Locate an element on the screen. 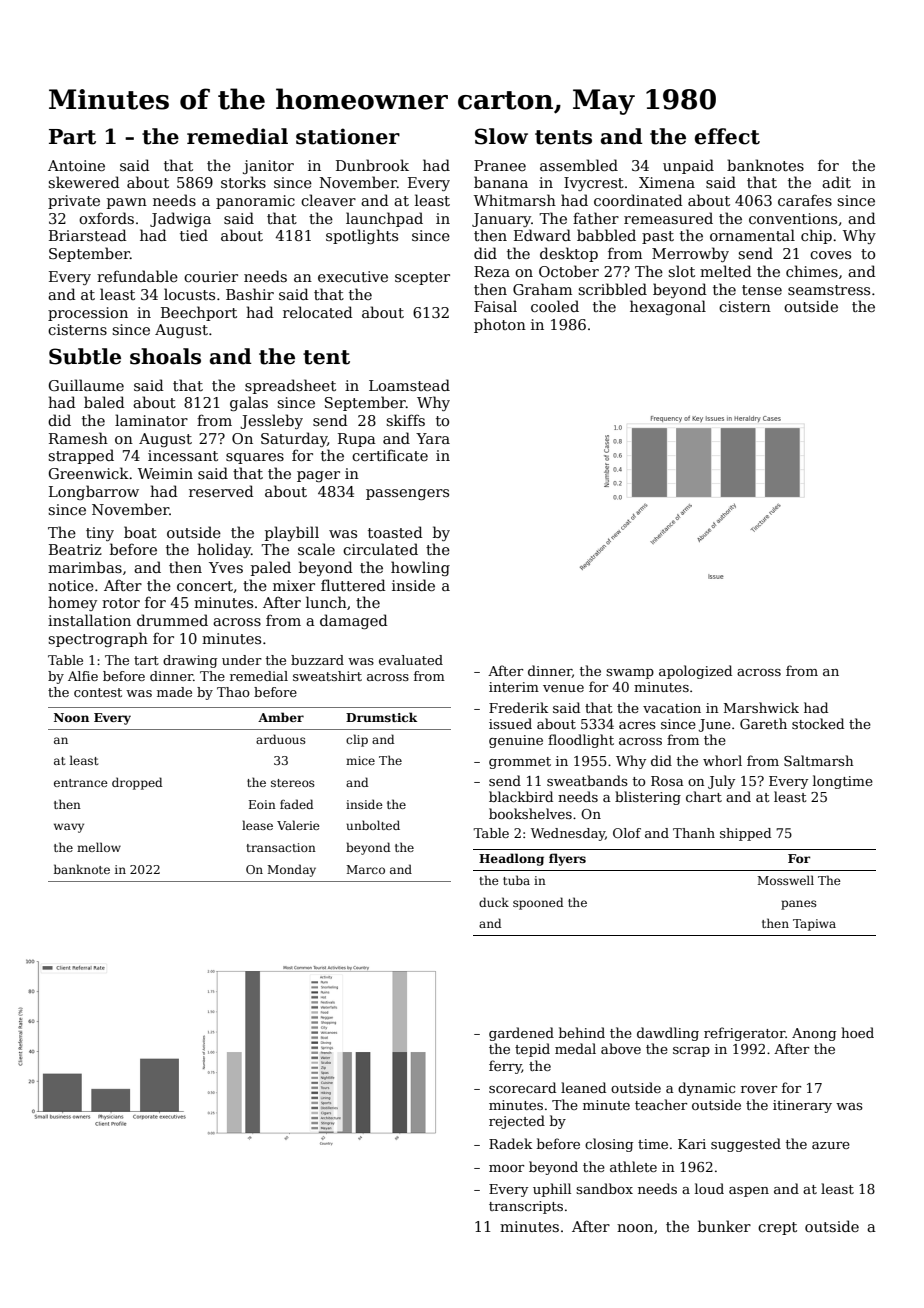  leaned is located at coordinates (583, 1087).
